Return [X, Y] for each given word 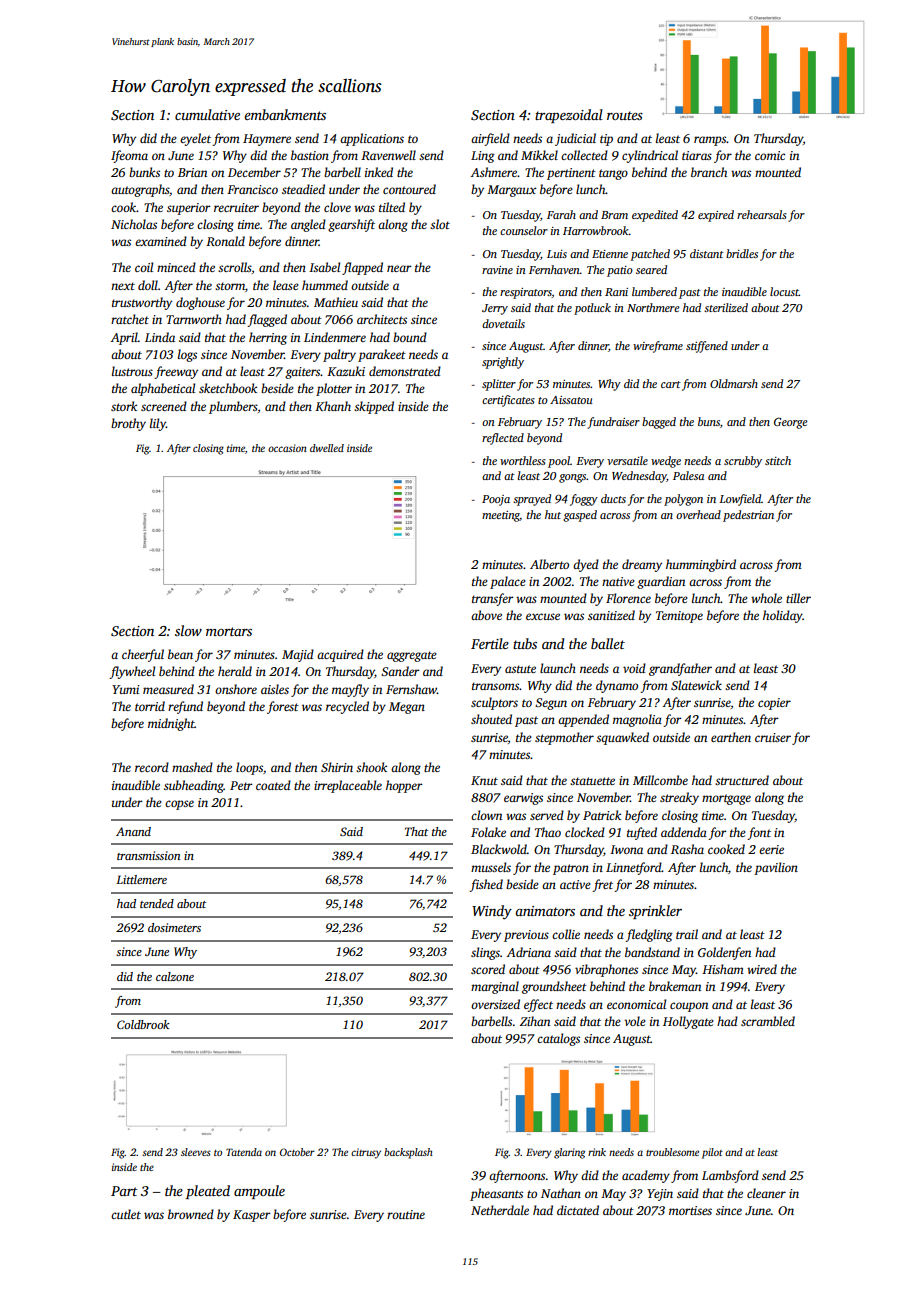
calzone [175, 976]
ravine [497, 270]
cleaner [766, 1193]
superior [189, 209]
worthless [523, 460]
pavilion [776, 868]
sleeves [196, 1152]
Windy [492, 912]
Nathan [561, 1193]
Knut [484, 780]
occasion [287, 448]
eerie [771, 849]
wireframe [658, 347]
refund [185, 707]
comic [770, 155]
